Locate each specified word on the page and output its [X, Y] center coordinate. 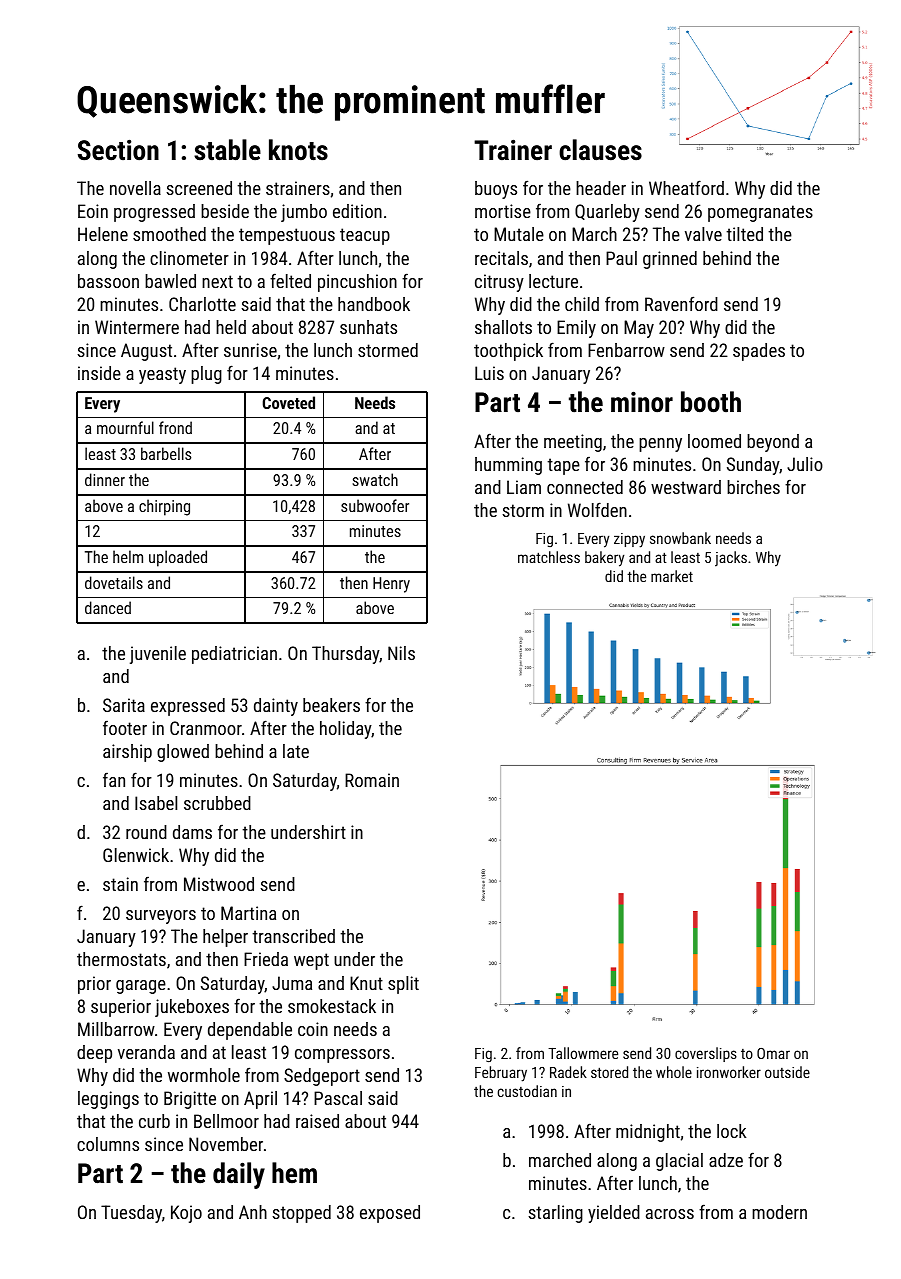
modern [779, 1212]
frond [175, 427]
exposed [390, 1214]
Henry [391, 585]
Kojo [186, 1214]
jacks [731, 559]
